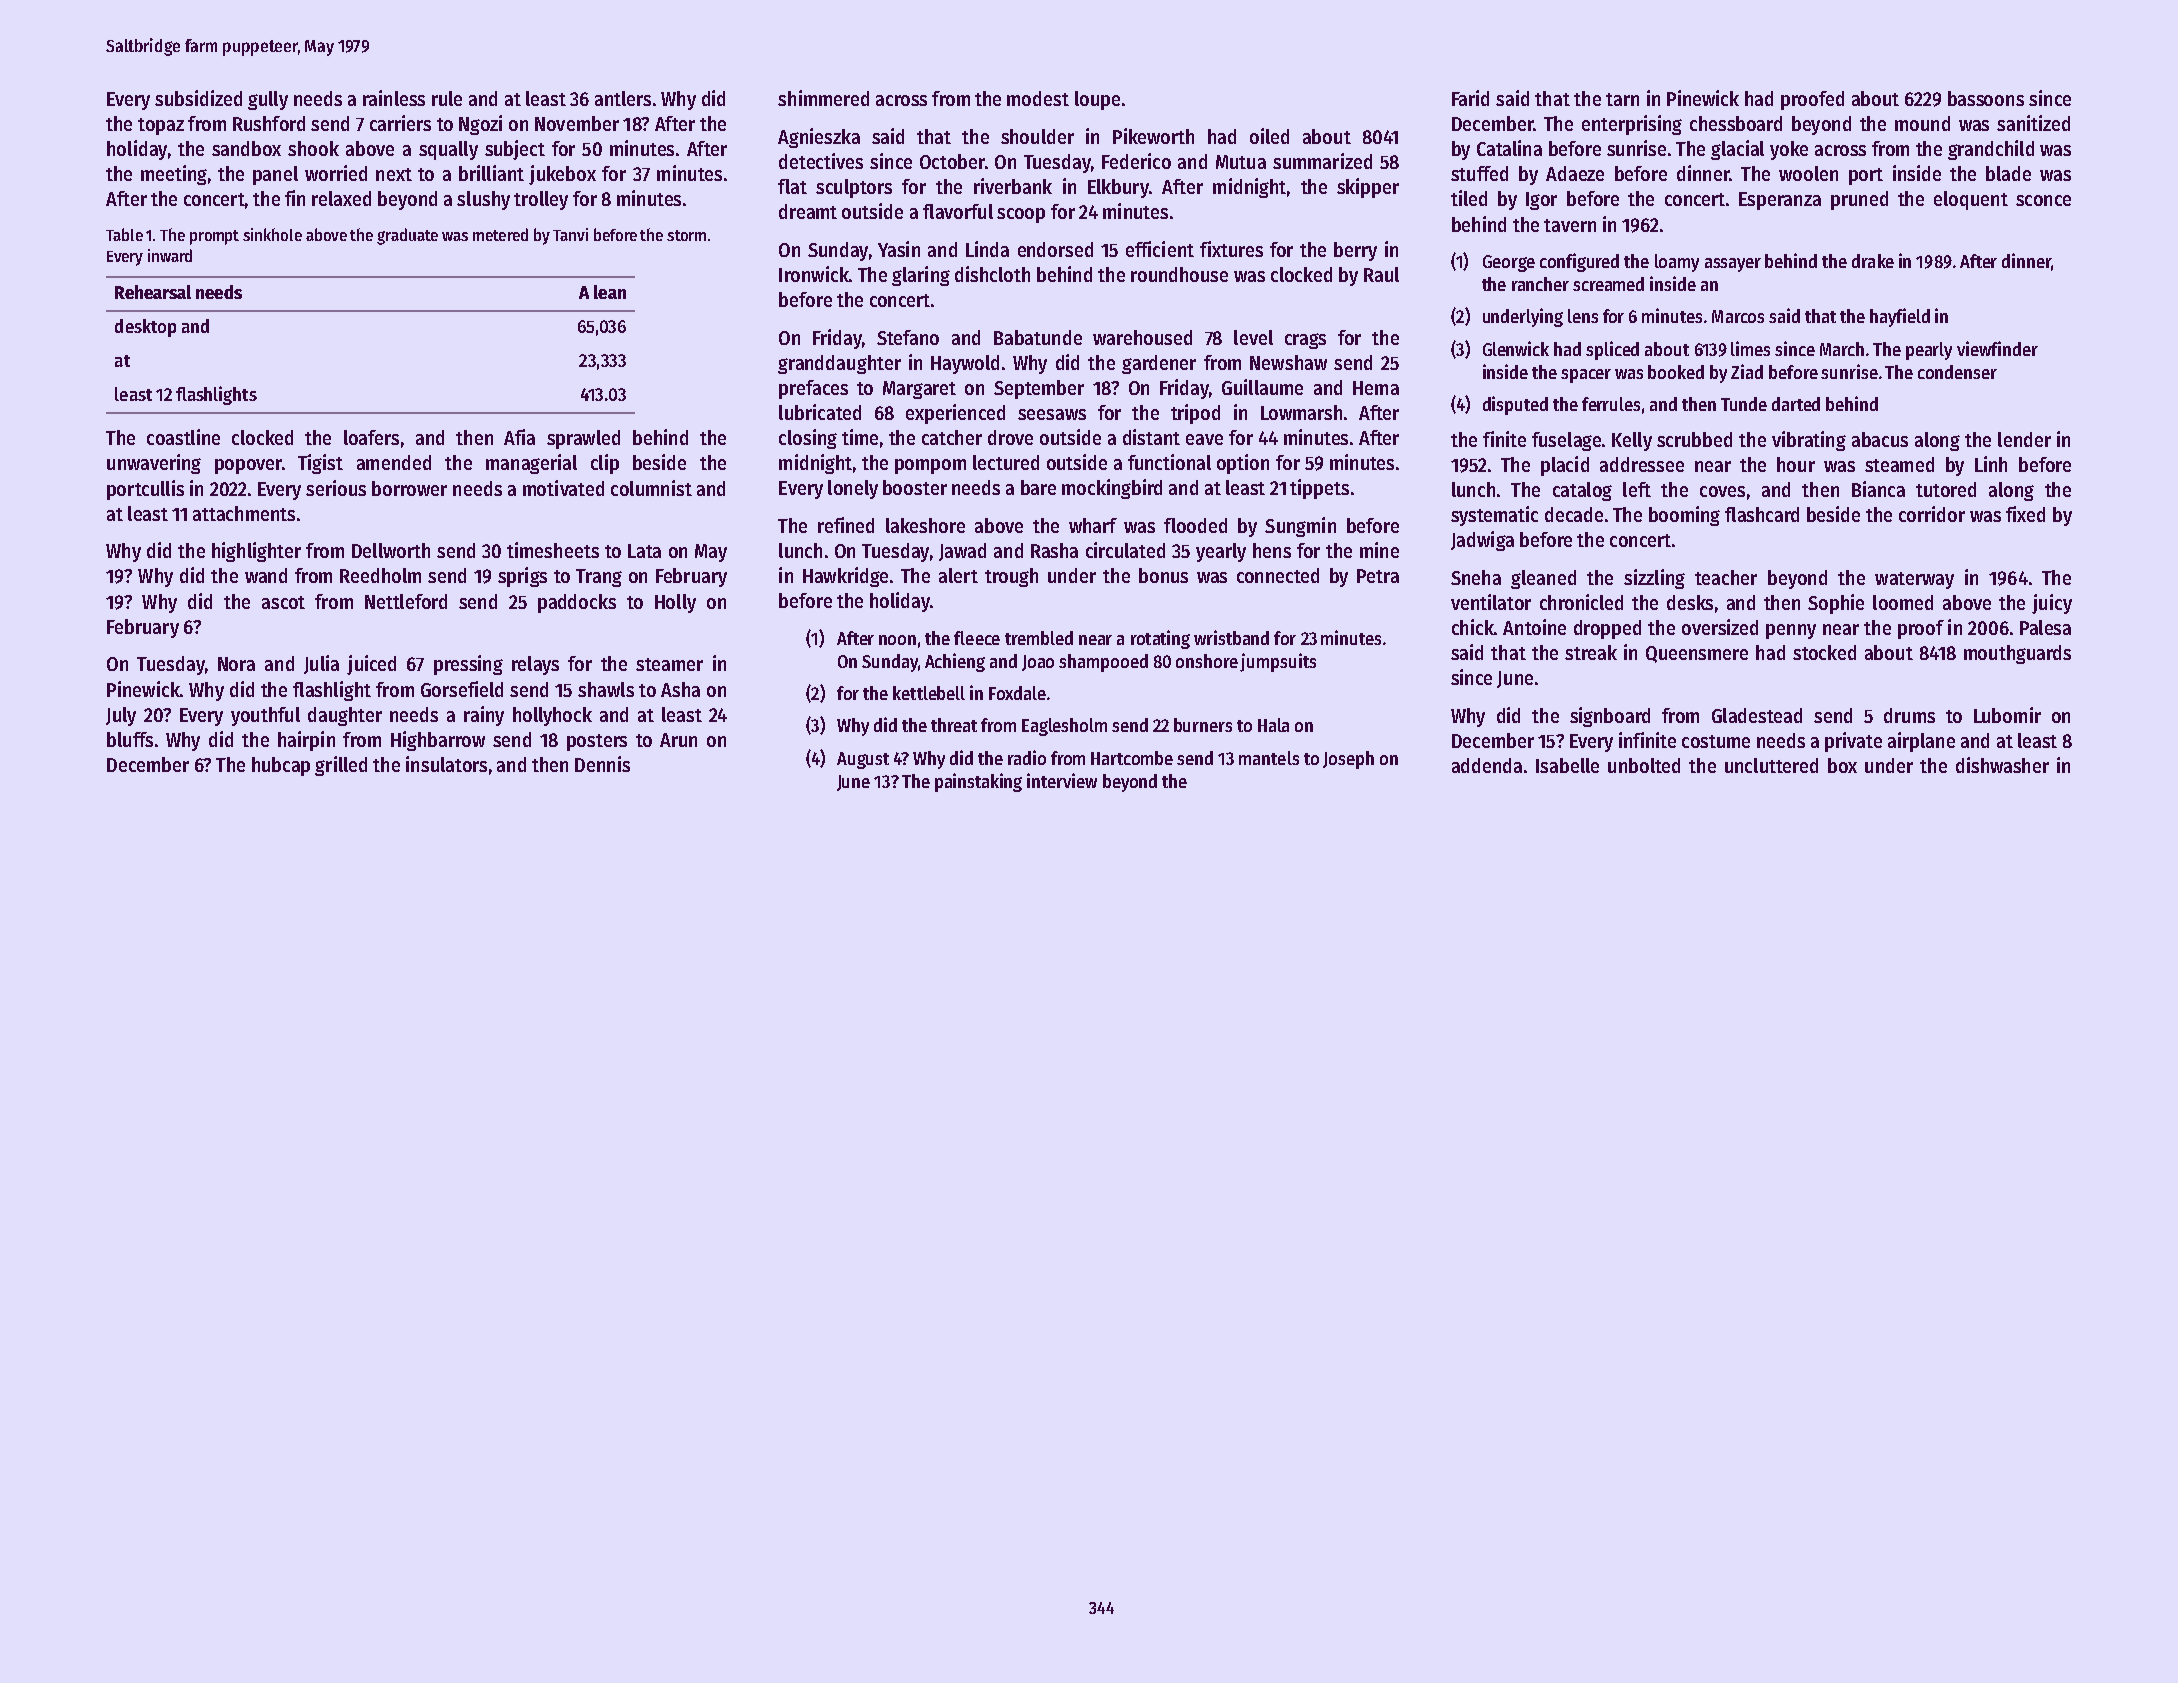 Image resolution: width=2178 pixels, height=1683 pixels. I want to click on October, so click(952, 161).
